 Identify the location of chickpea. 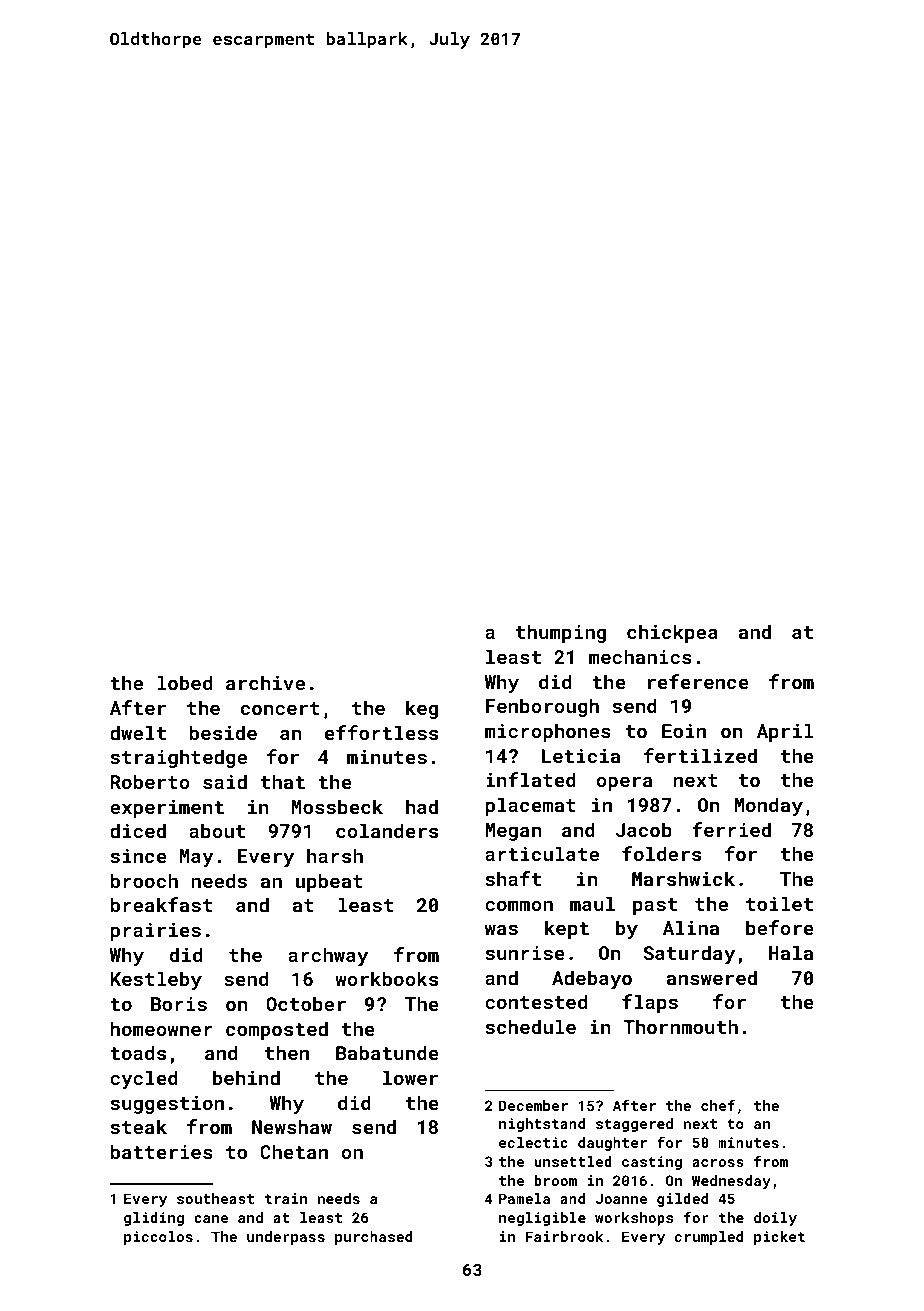
(672, 633).
